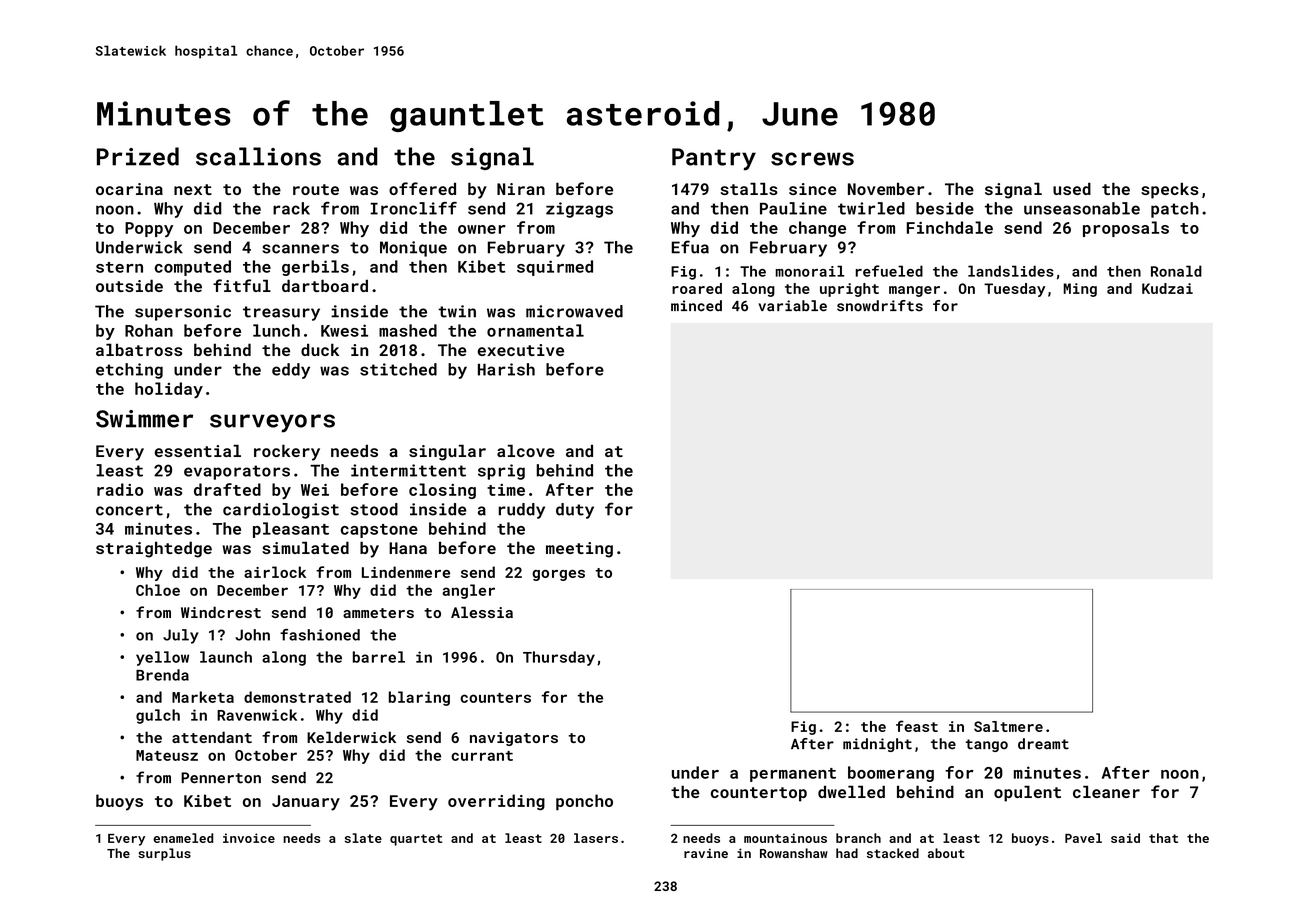  What do you see at coordinates (416, 840) in the image?
I see `quartet` at bounding box center [416, 840].
